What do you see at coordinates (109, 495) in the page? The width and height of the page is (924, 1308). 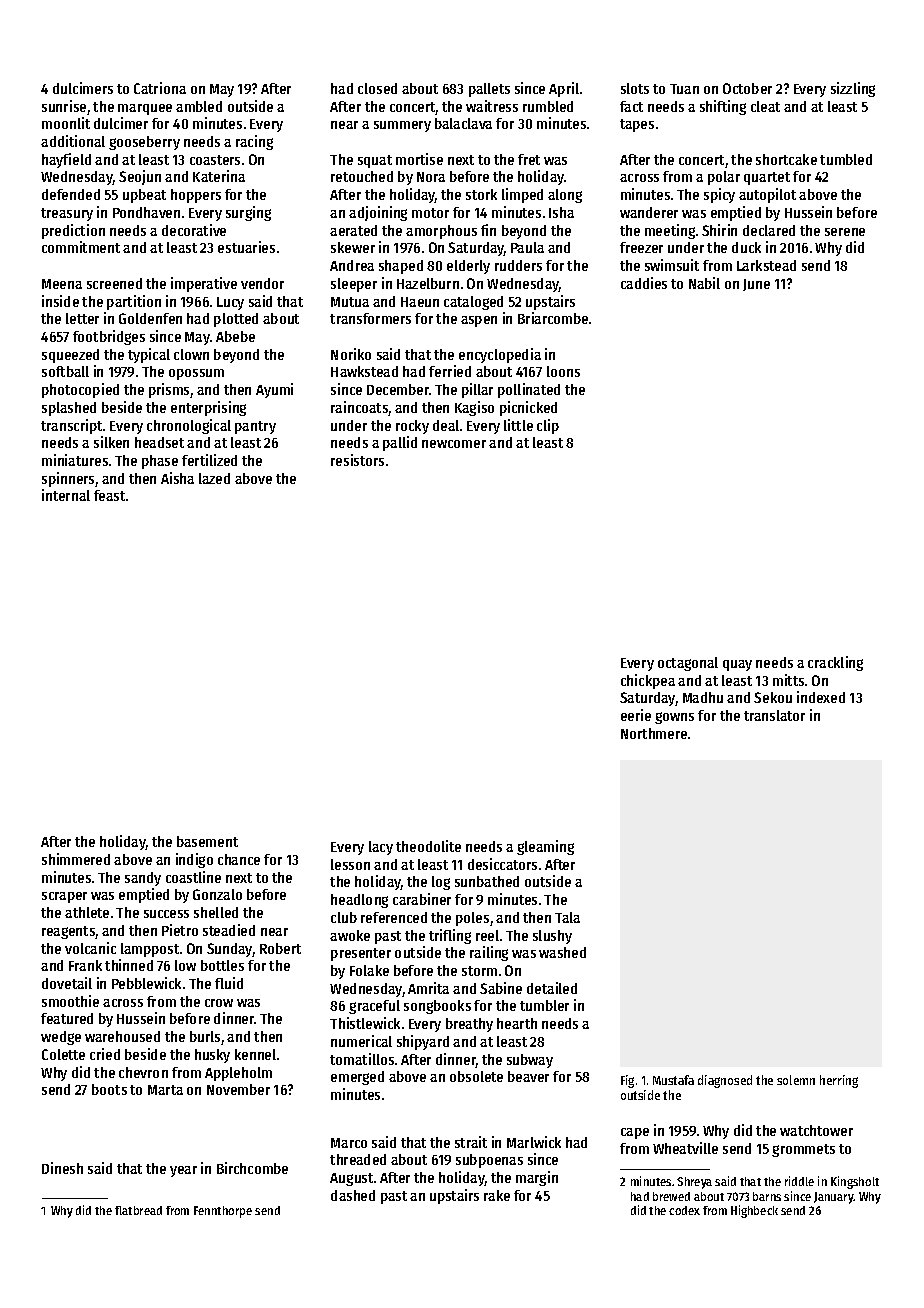 I see `feast` at bounding box center [109, 495].
